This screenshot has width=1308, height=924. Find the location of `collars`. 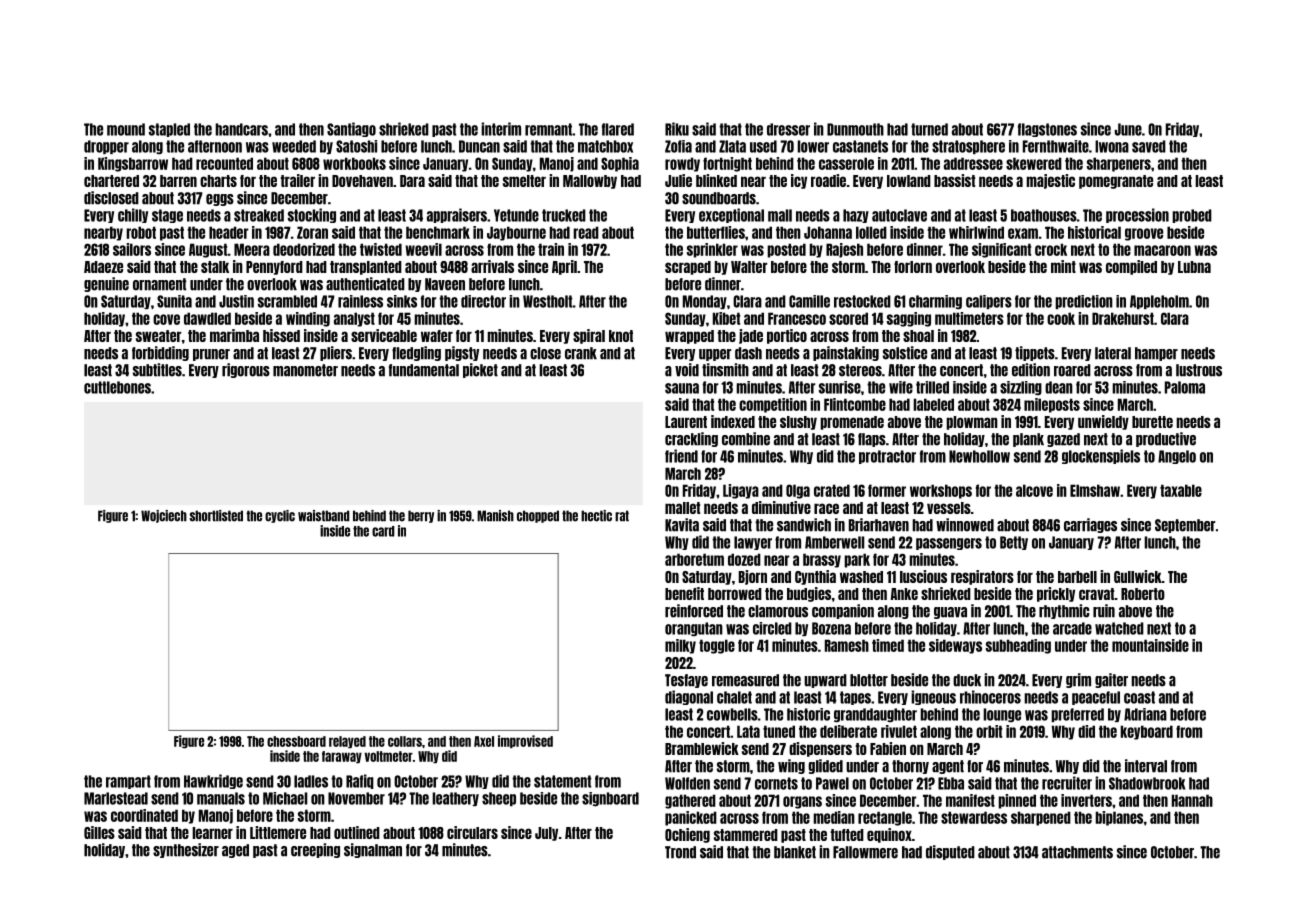

collars is located at coordinates (405, 741).
